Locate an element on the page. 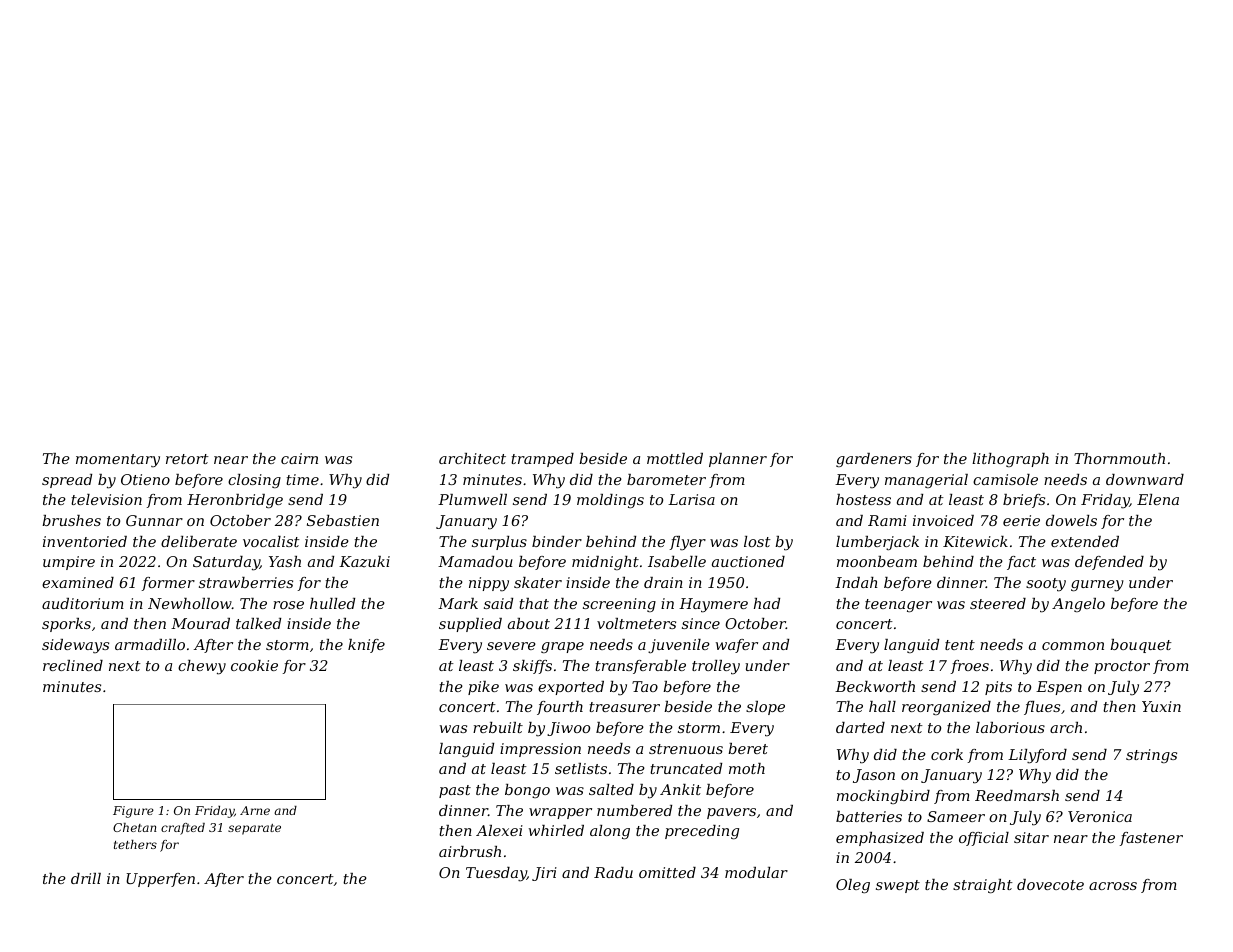 Image resolution: width=1233 pixels, height=952 pixels. Sebastien is located at coordinates (343, 520).
